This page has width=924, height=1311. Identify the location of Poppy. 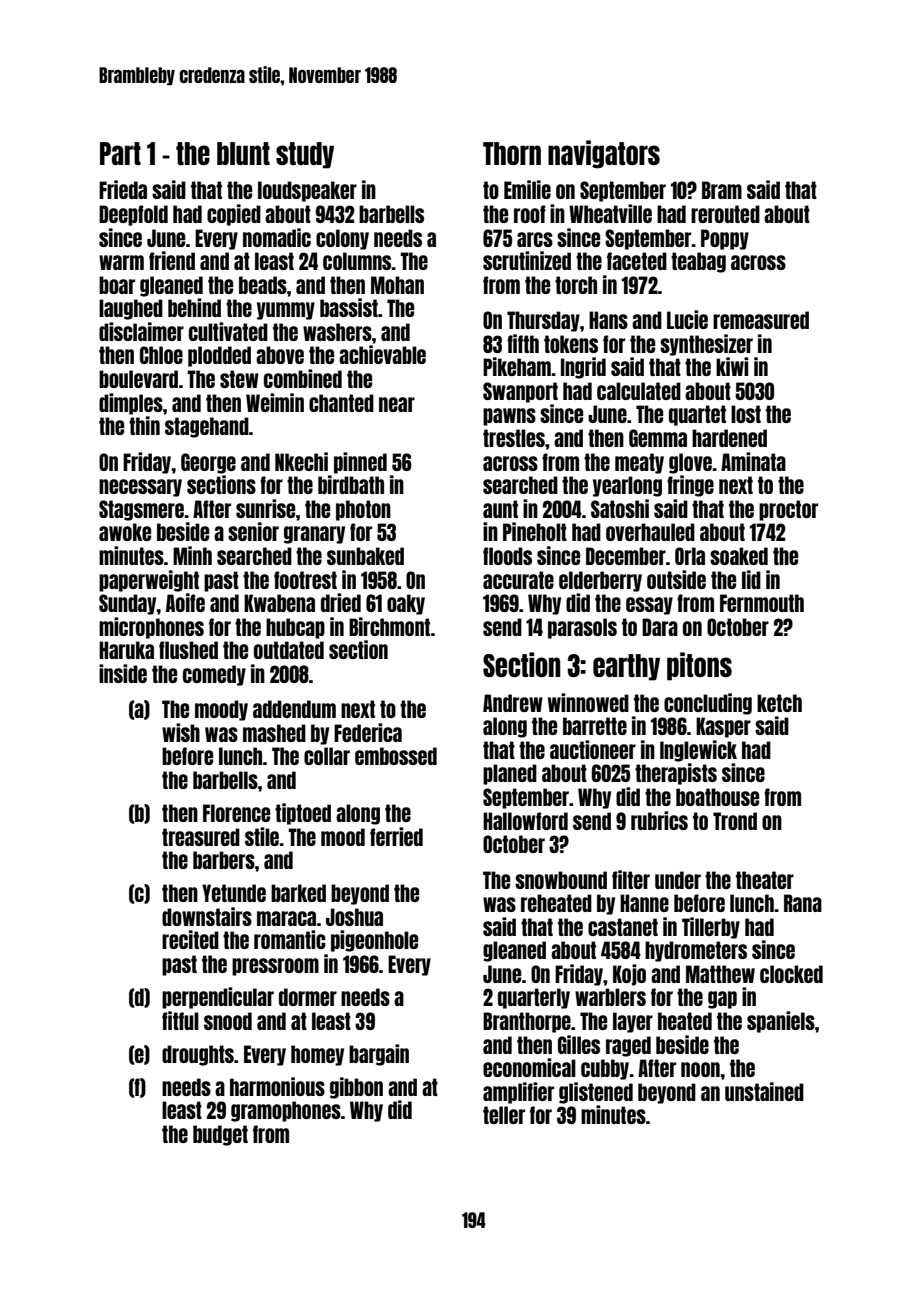
(725, 239).
